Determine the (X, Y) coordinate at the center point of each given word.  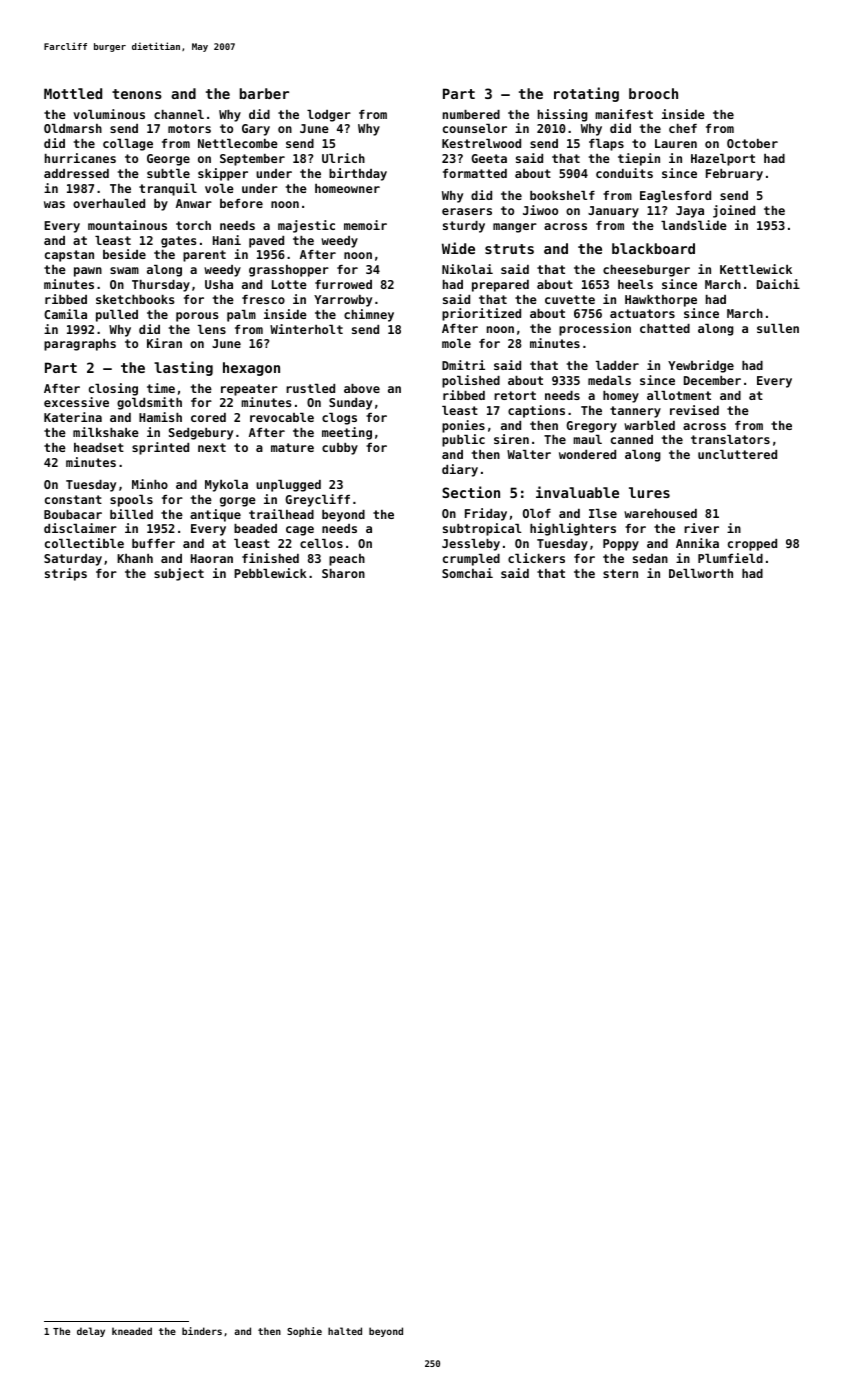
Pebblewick (270, 573)
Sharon (343, 573)
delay (91, 1332)
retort (515, 395)
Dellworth (701, 573)
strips (66, 574)
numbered (471, 114)
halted (345, 1331)
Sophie (304, 1332)
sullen (778, 328)
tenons (137, 94)
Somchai (467, 573)
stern (620, 573)
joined (734, 211)
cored (208, 417)
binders (202, 1331)
